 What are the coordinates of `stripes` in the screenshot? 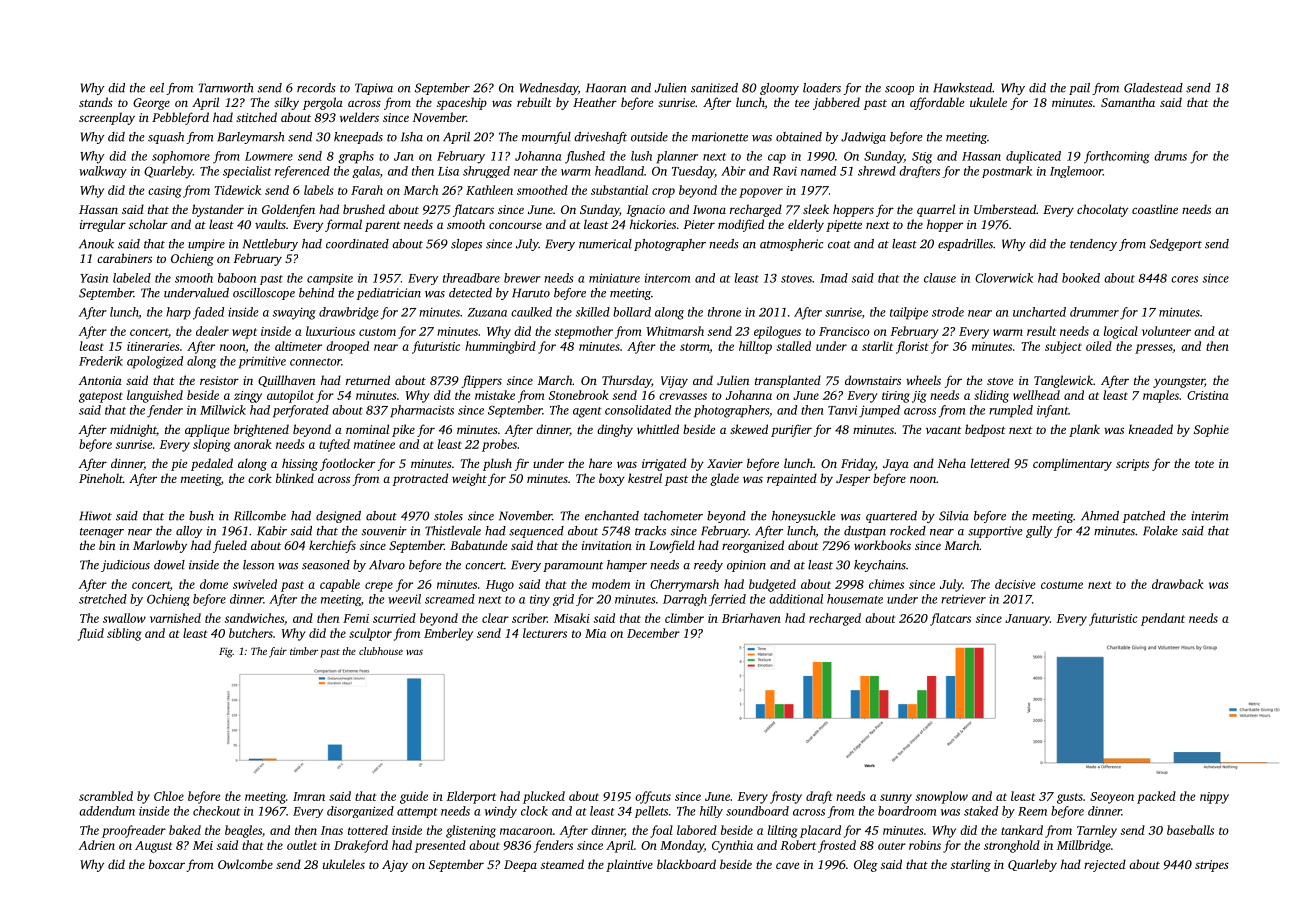 It's located at (1212, 866).
